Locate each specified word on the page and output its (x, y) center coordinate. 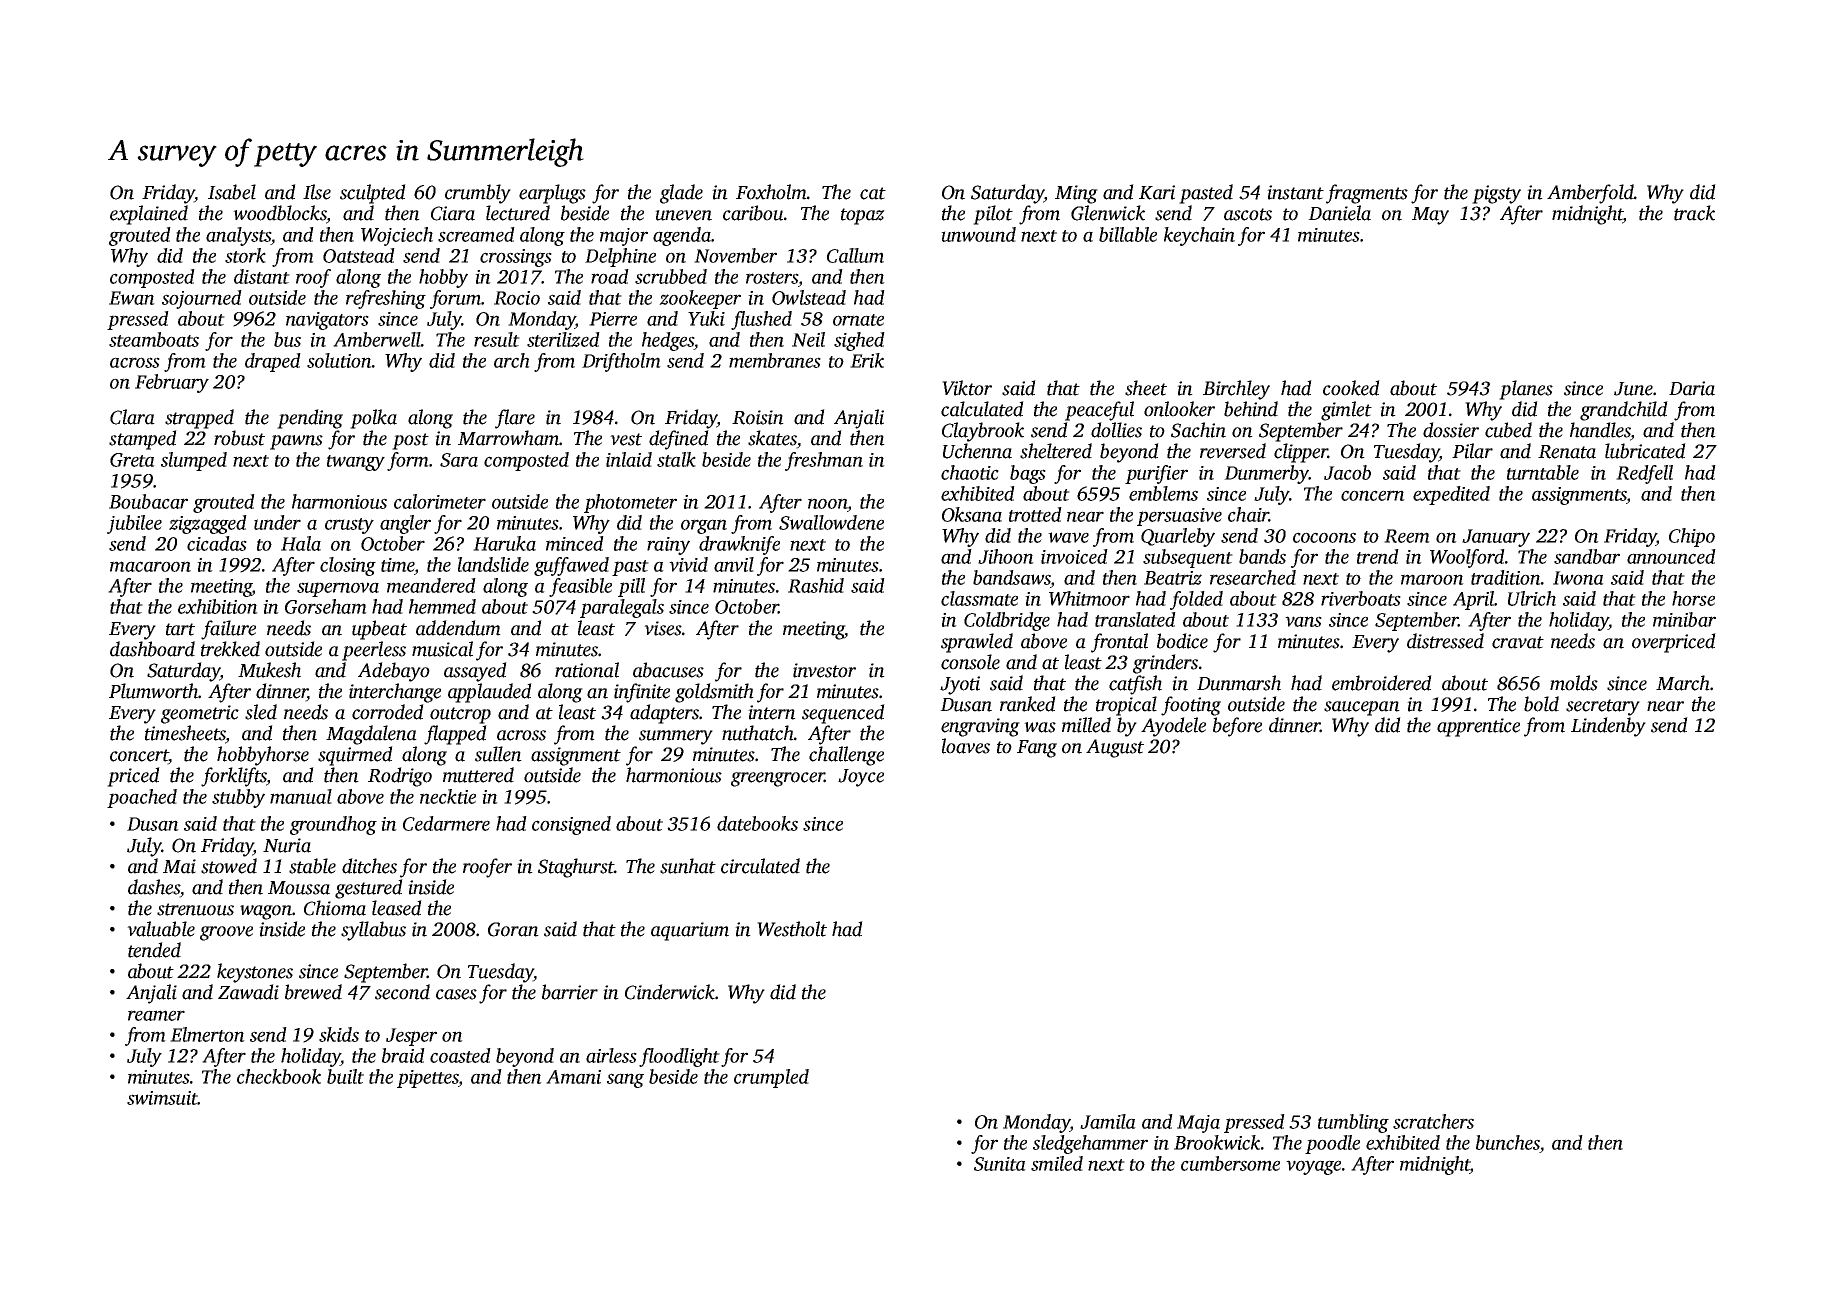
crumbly (478, 194)
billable (1128, 234)
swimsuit (162, 1098)
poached (142, 798)
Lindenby (1608, 727)
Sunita (1000, 1164)
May (1430, 216)
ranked (1028, 704)
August (1115, 748)
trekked (230, 649)
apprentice (1478, 727)
